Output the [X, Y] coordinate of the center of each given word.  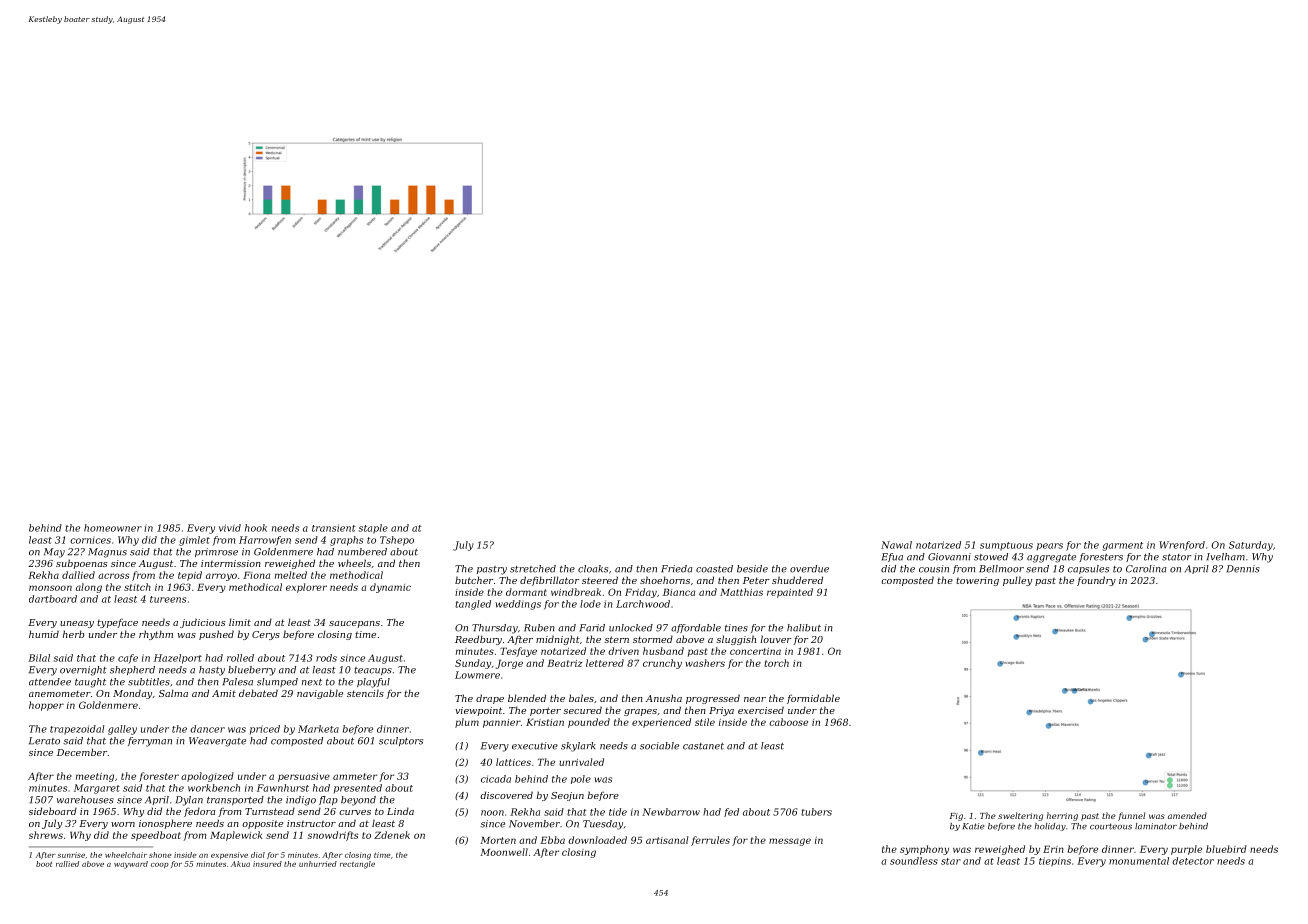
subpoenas [81, 564]
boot [44, 864]
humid [44, 634]
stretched [533, 569]
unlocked [631, 628]
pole [581, 779]
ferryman [150, 742]
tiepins [1055, 862]
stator [1176, 557]
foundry [1096, 581]
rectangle [357, 865]
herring [1062, 816]
